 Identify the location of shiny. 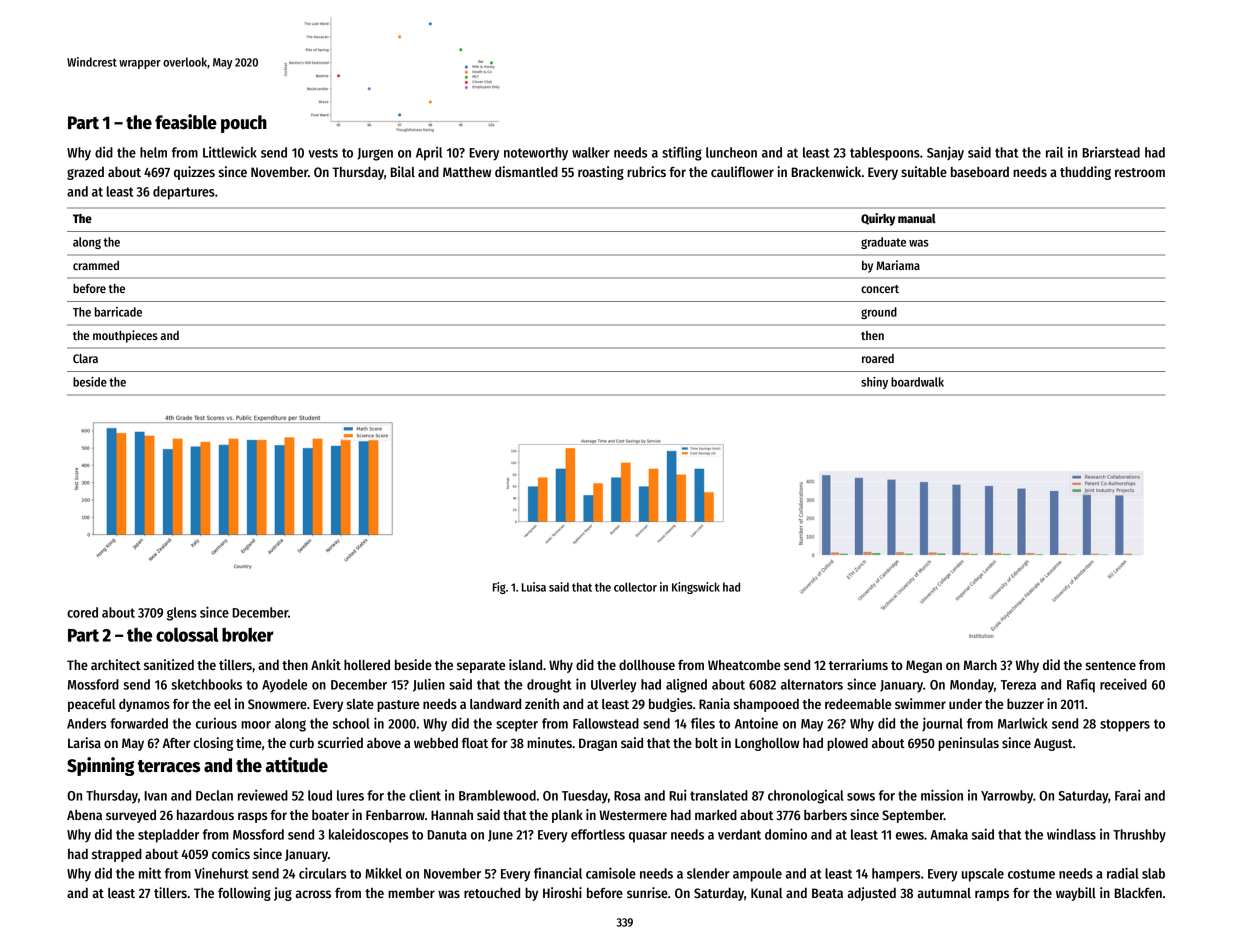
(874, 383).
